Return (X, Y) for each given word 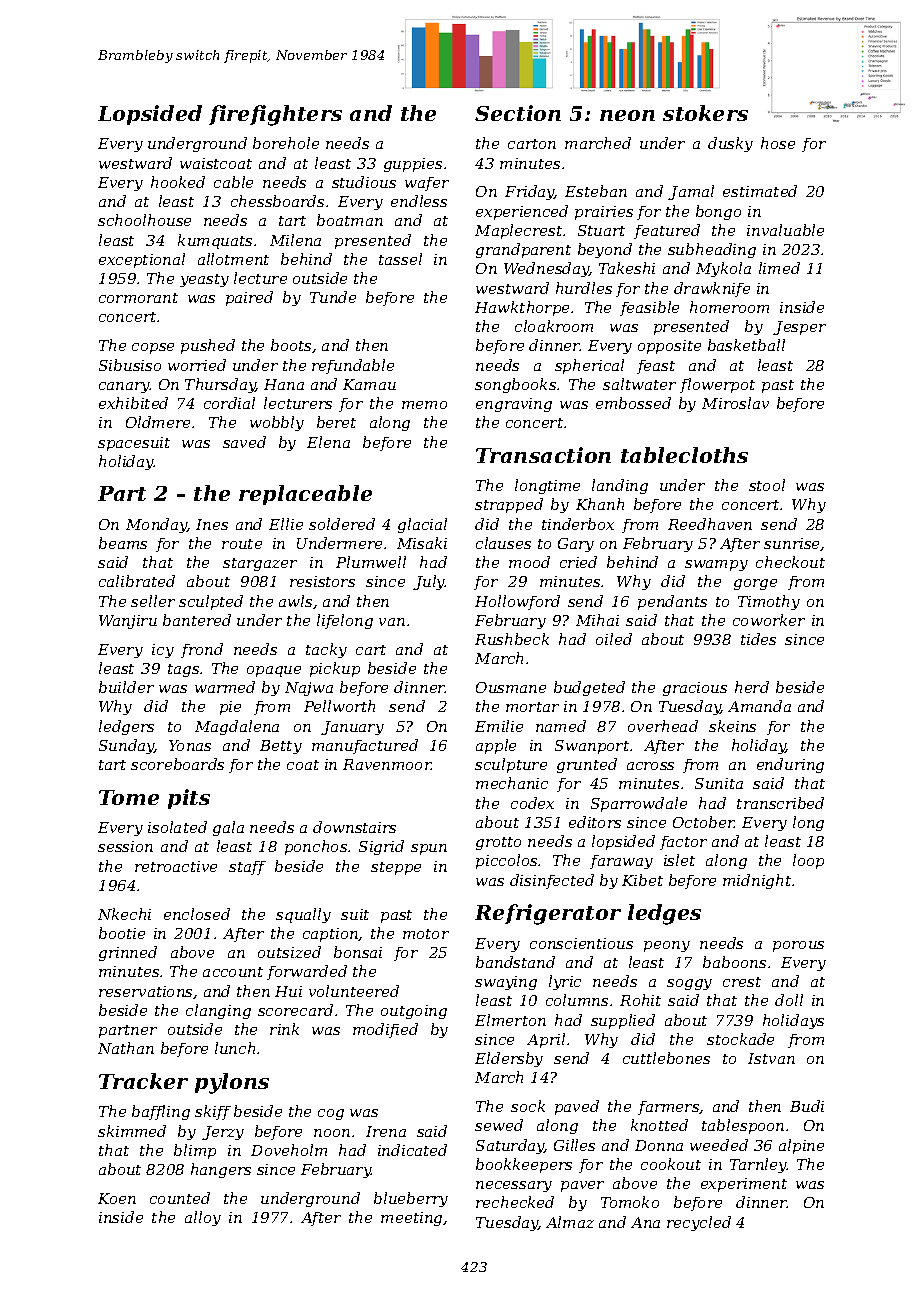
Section (518, 113)
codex (532, 803)
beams (123, 543)
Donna (659, 1145)
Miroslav (735, 403)
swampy (716, 565)
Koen (117, 1198)
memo (424, 405)
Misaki (422, 543)
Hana (284, 384)
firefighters (275, 115)
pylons (232, 1083)
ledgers (126, 727)
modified (385, 1030)
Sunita (719, 783)
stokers (705, 113)
